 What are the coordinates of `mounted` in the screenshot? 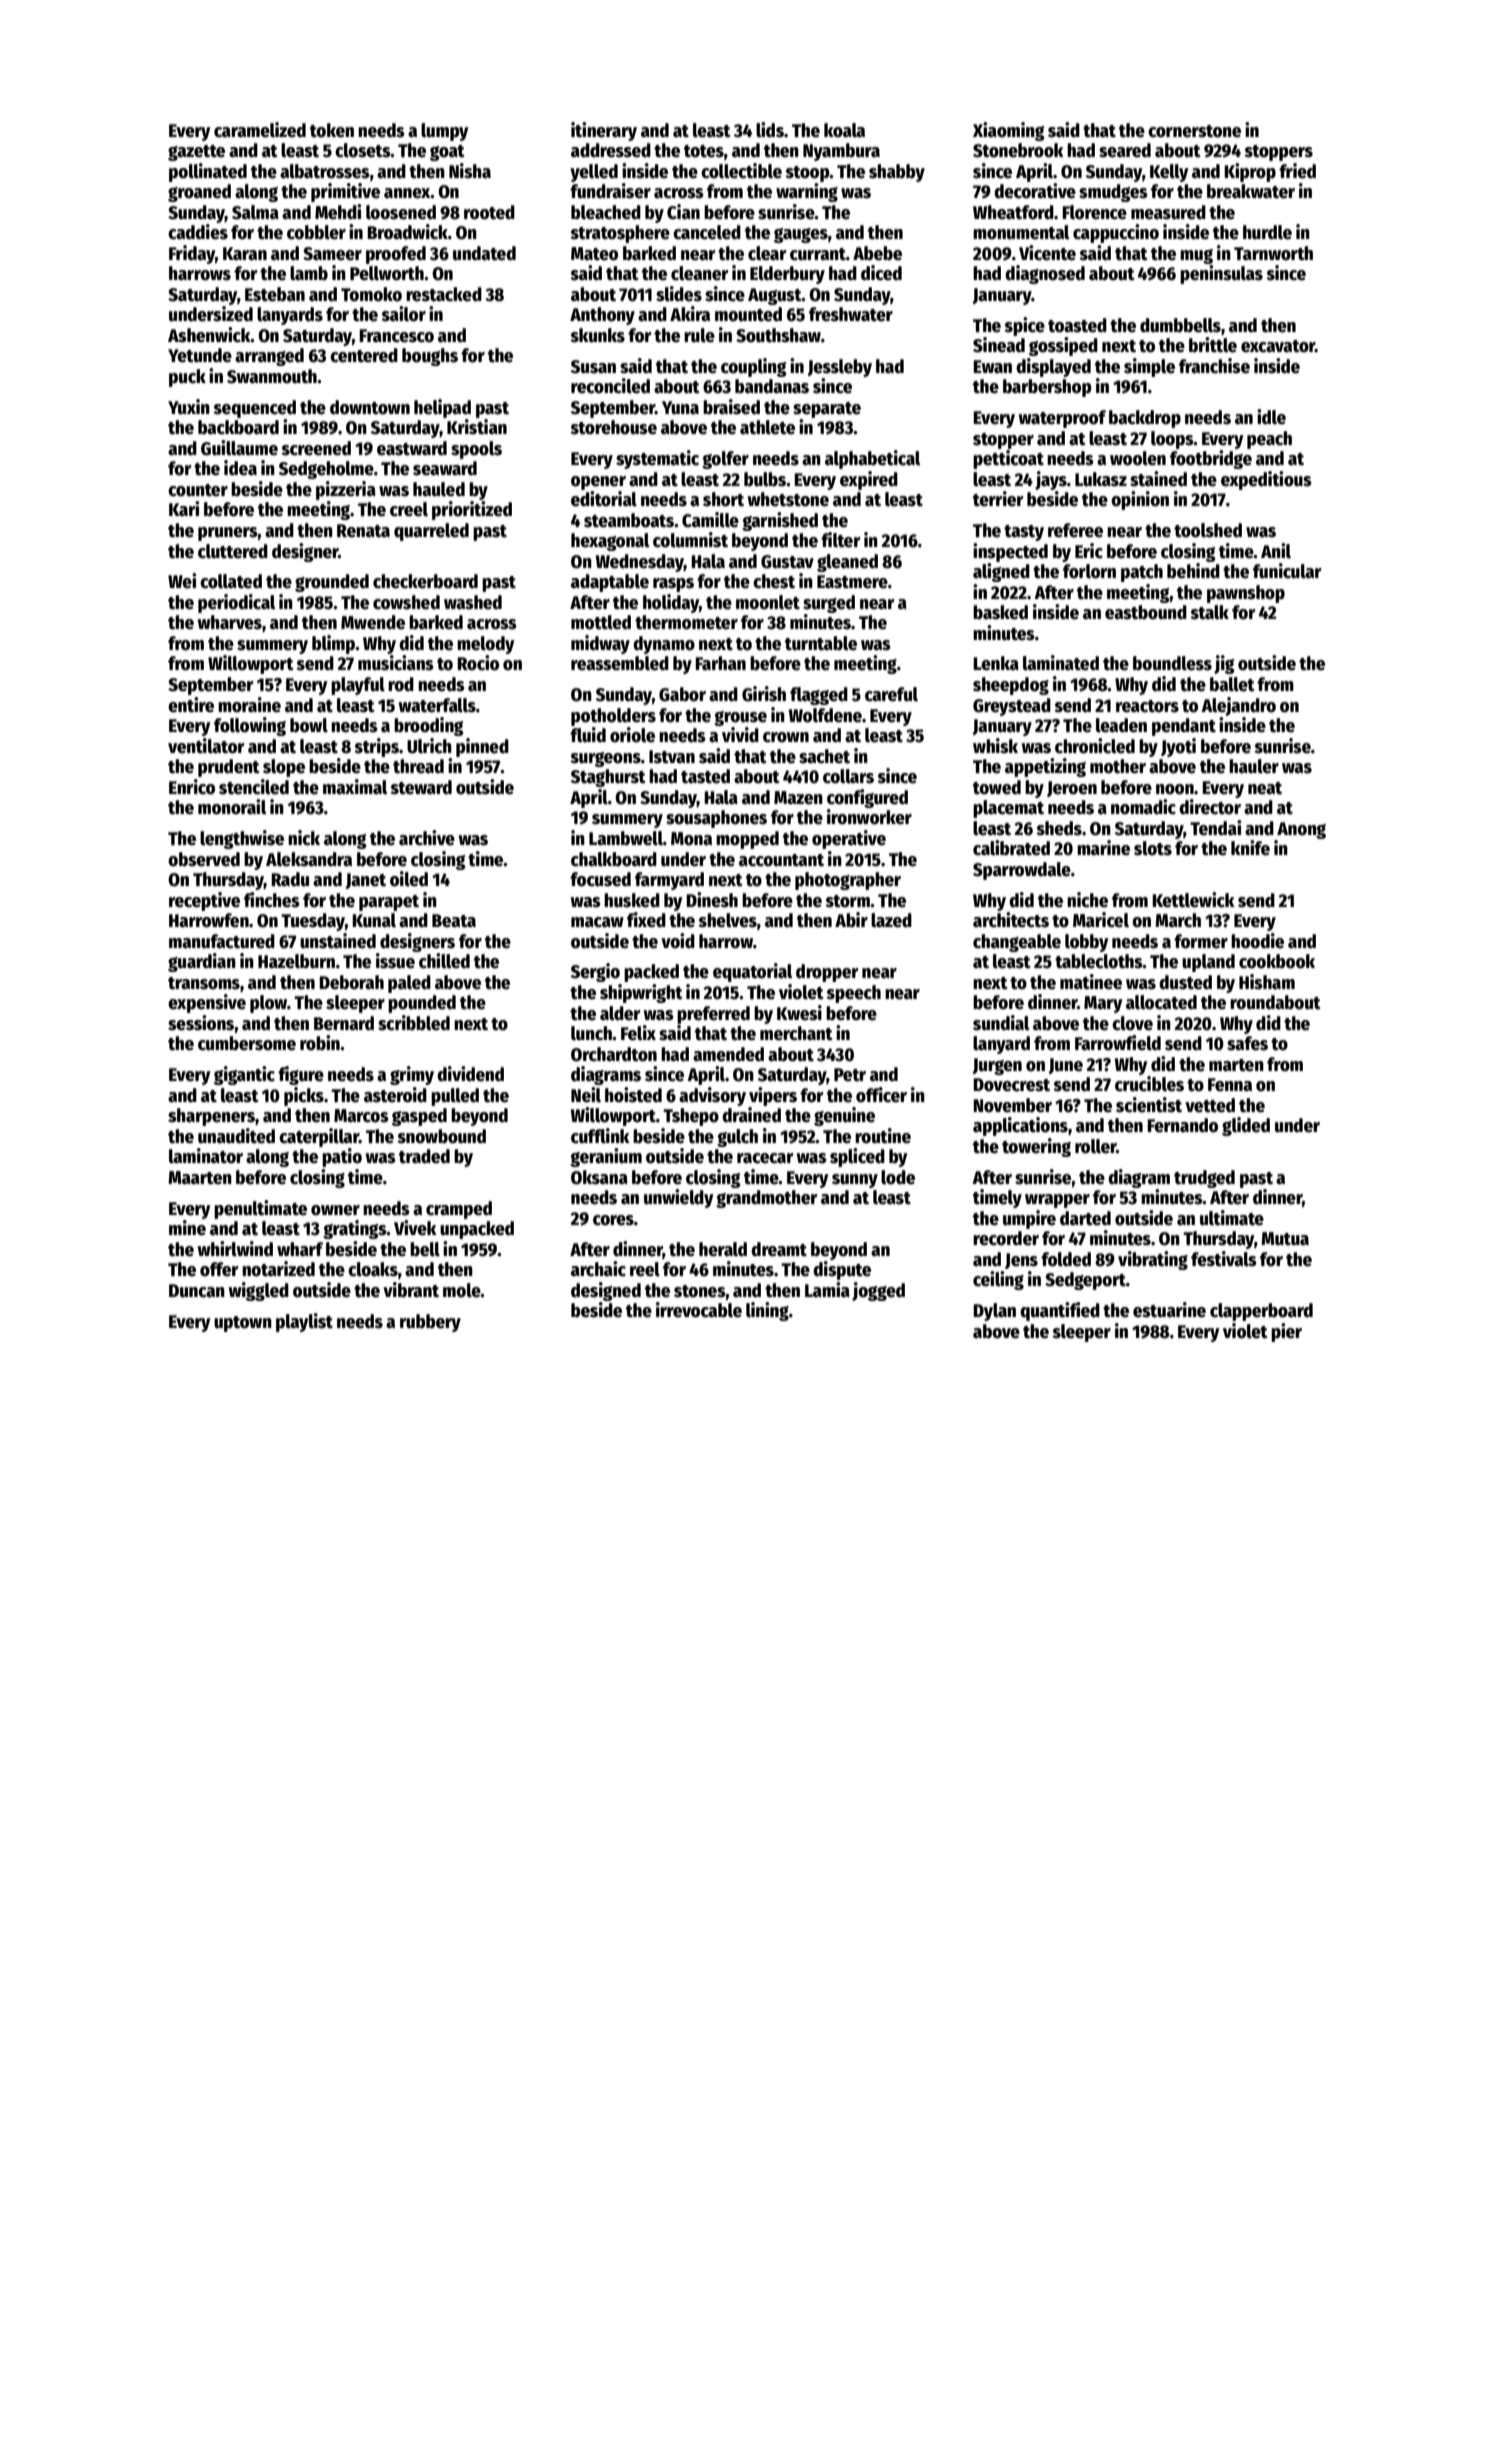 It's located at (748, 314).
